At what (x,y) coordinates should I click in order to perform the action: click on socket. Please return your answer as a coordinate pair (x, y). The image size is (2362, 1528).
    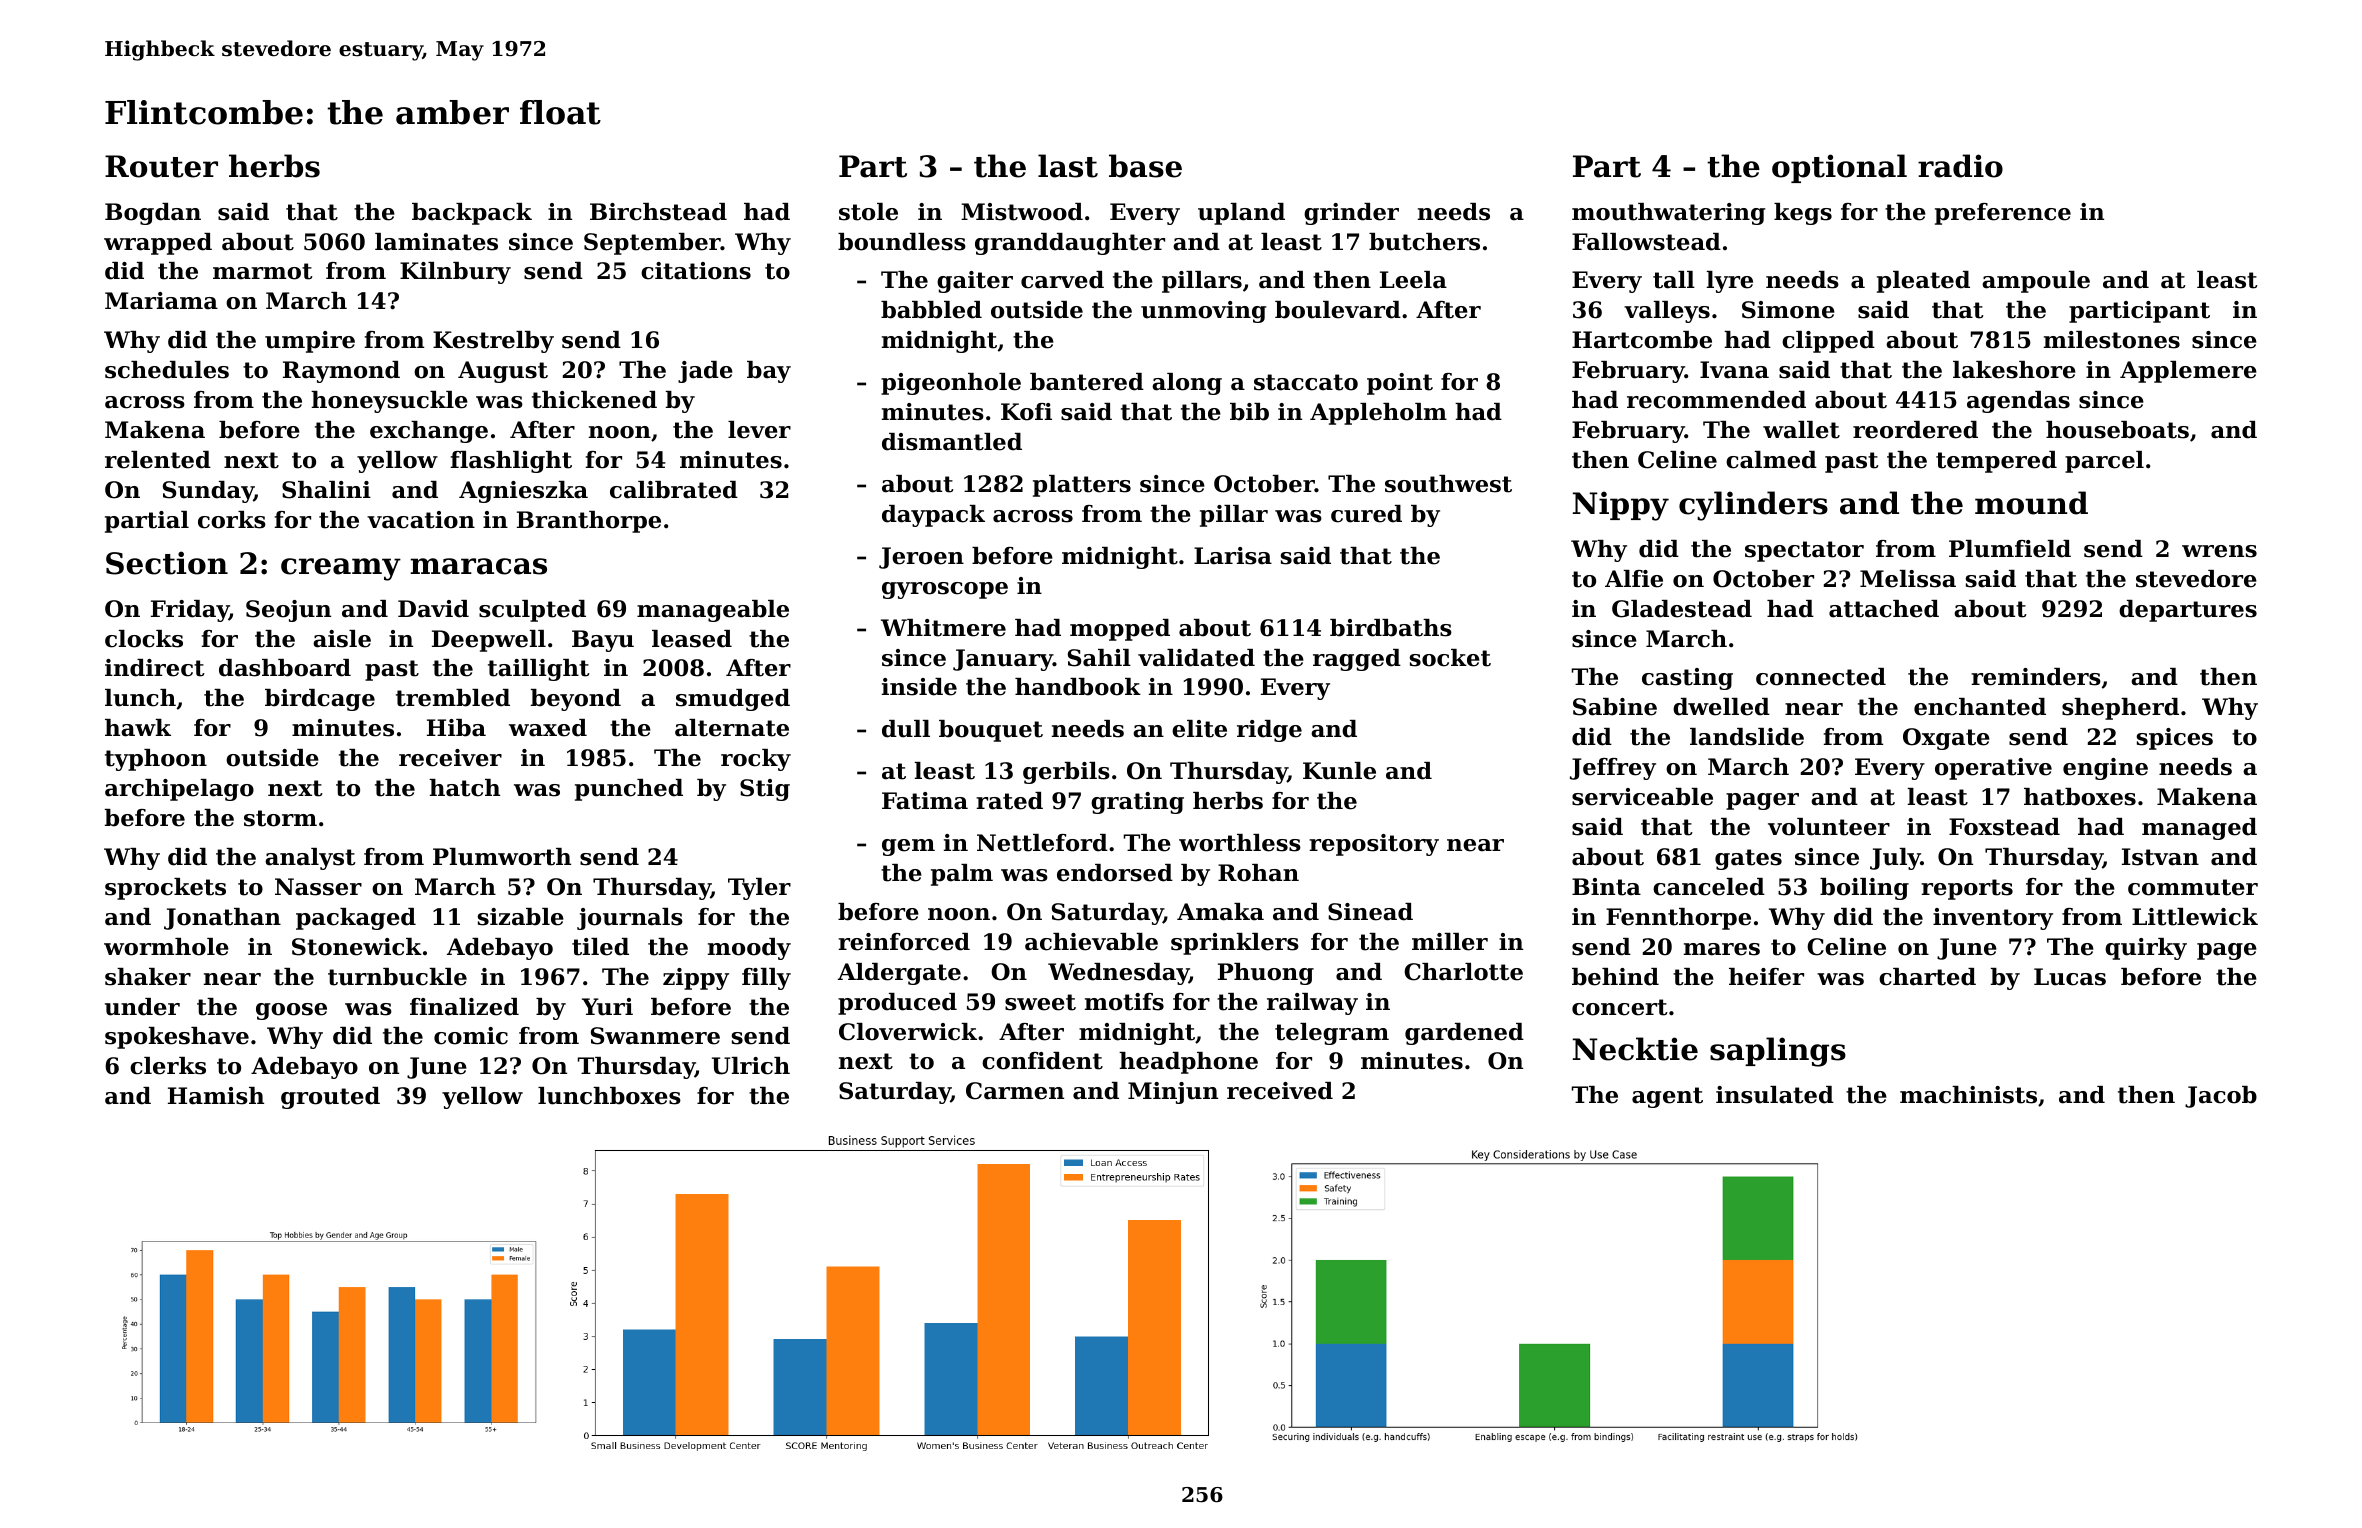
    Looking at the image, I should click on (1450, 658).
